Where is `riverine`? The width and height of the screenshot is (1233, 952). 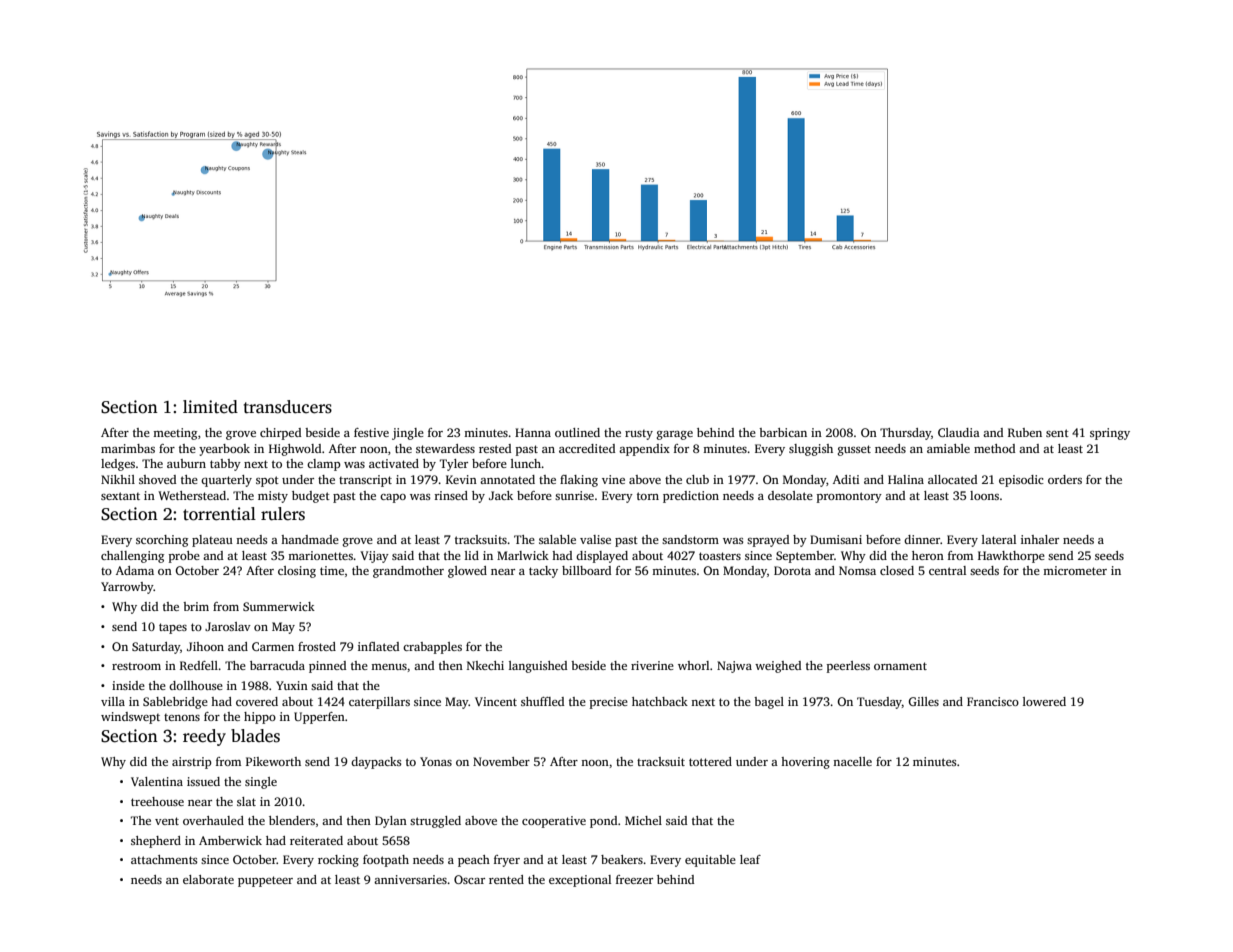
riverine is located at coordinates (652, 665).
